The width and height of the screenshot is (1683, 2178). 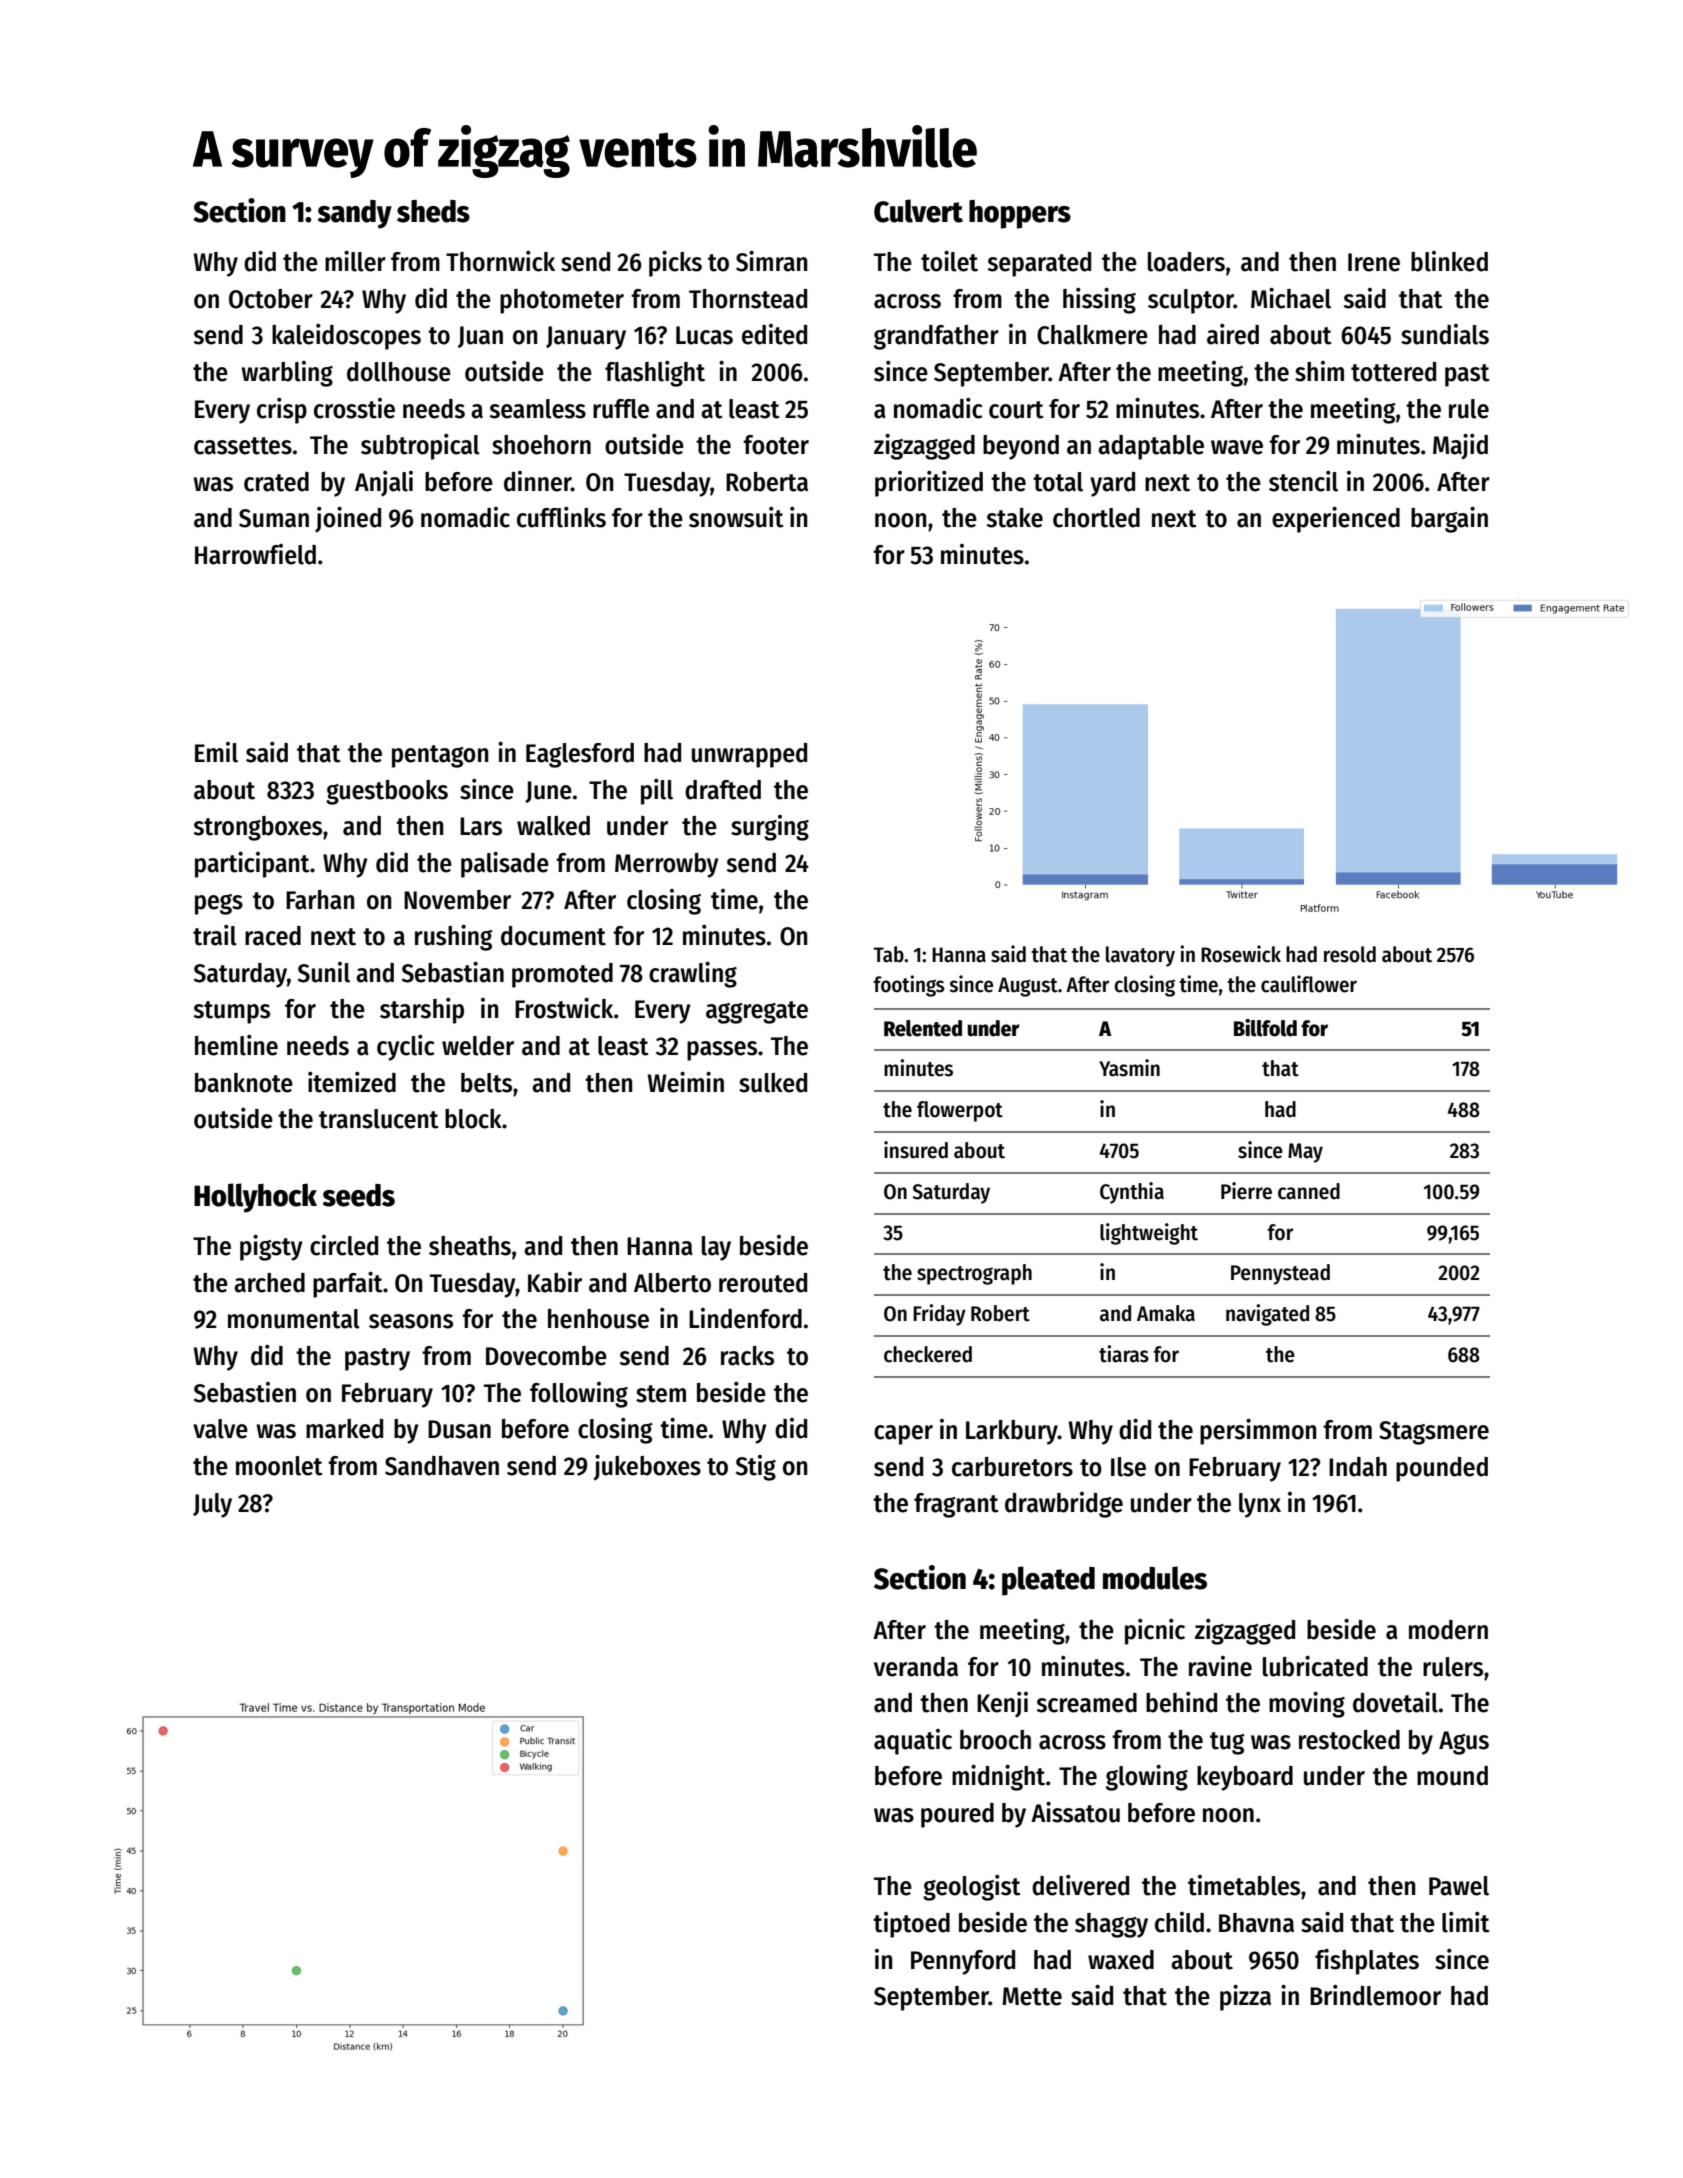 I want to click on shim, so click(x=1319, y=371).
